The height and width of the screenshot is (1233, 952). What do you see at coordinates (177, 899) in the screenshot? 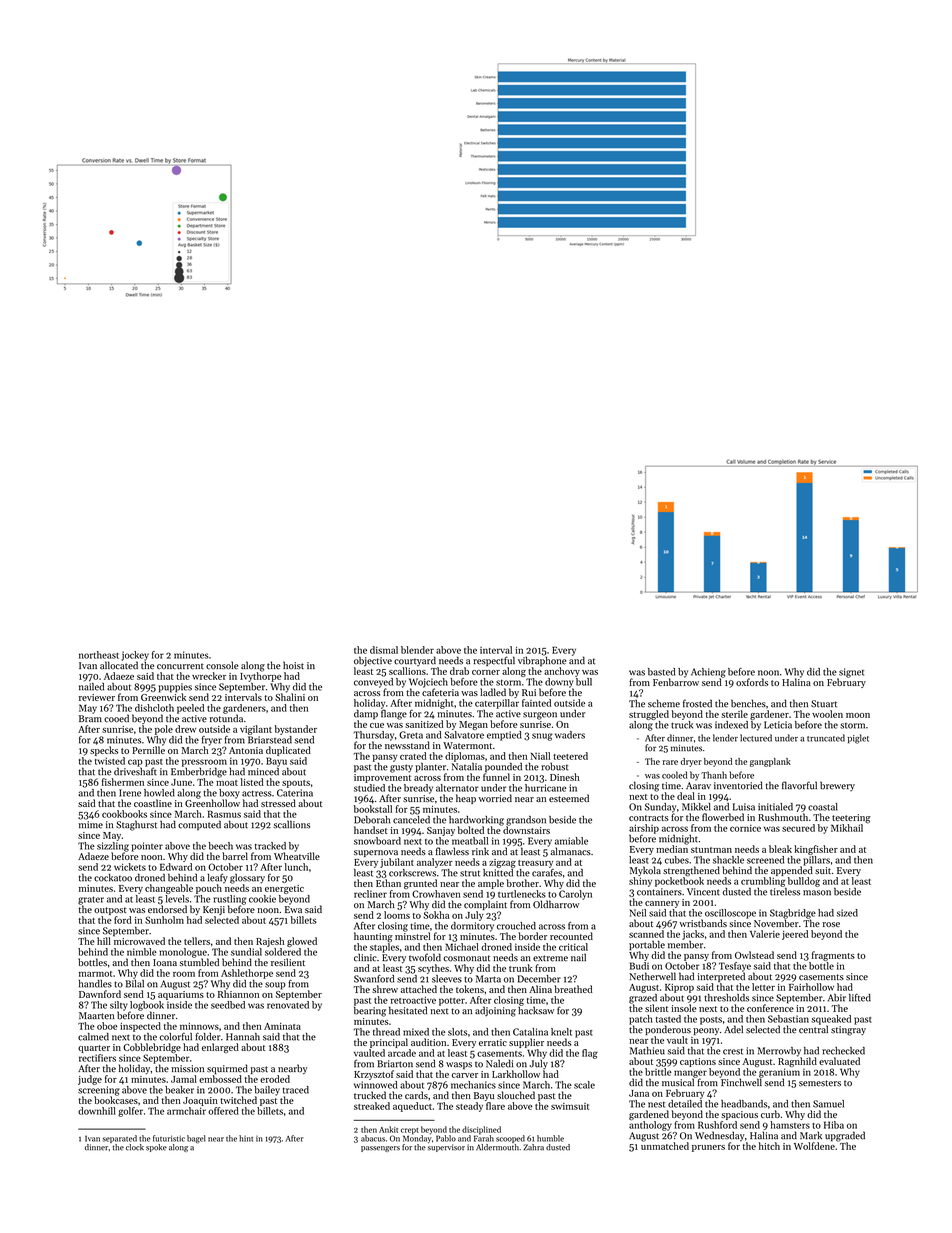
I see `levels` at bounding box center [177, 899].
